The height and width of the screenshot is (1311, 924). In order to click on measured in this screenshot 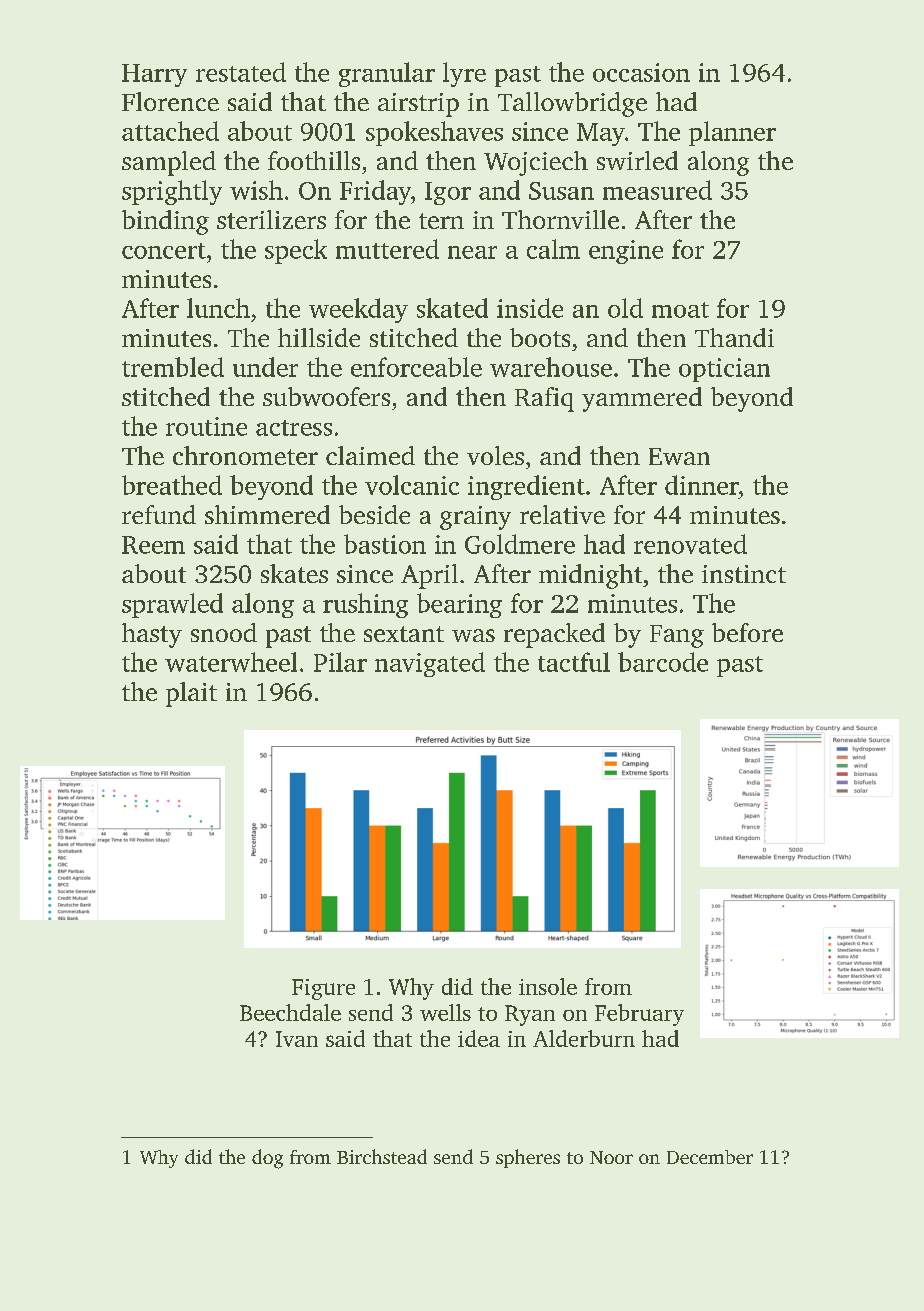, I will do `click(657, 190)`.
